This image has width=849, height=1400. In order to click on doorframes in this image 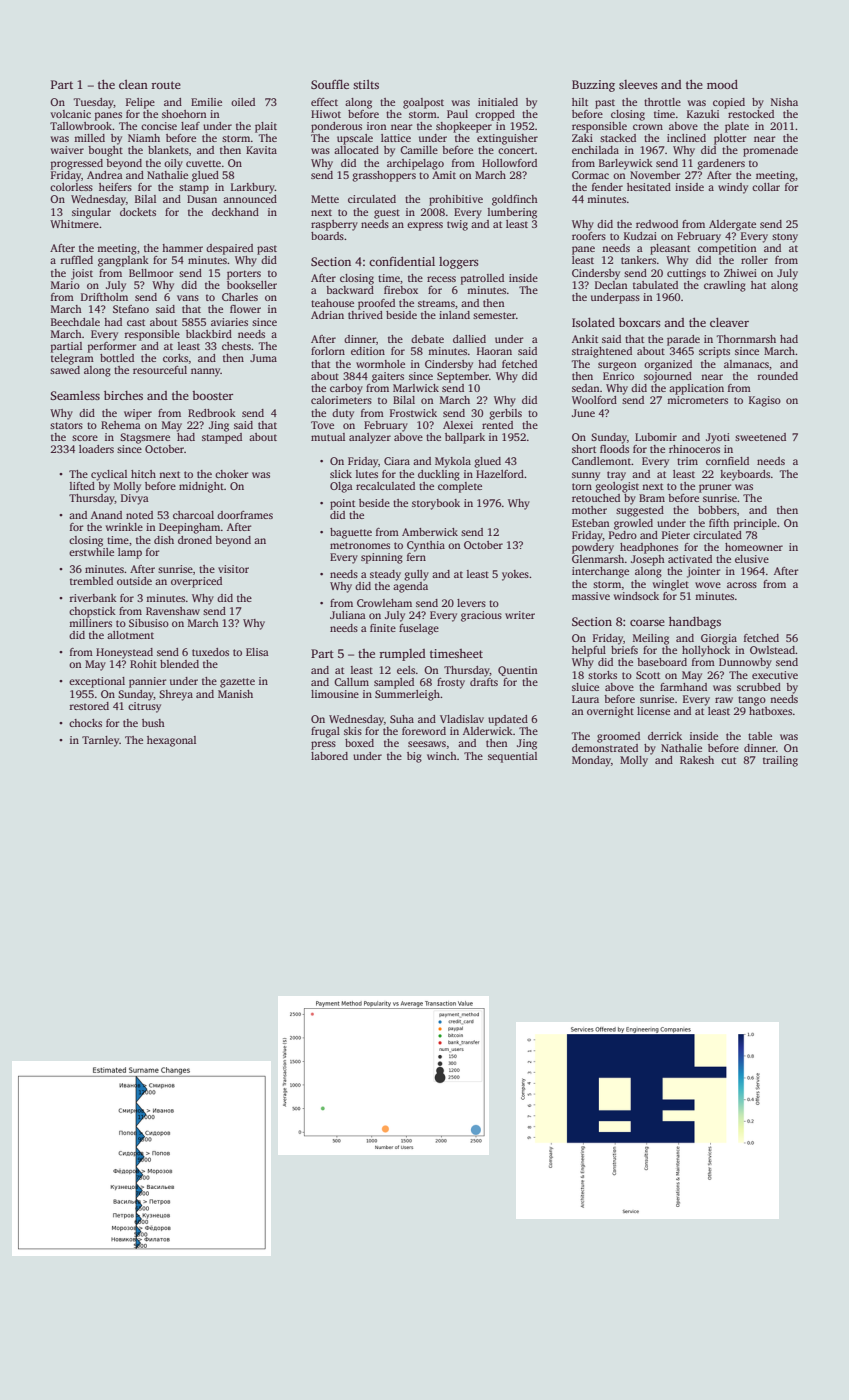, I will do `click(245, 515)`.
